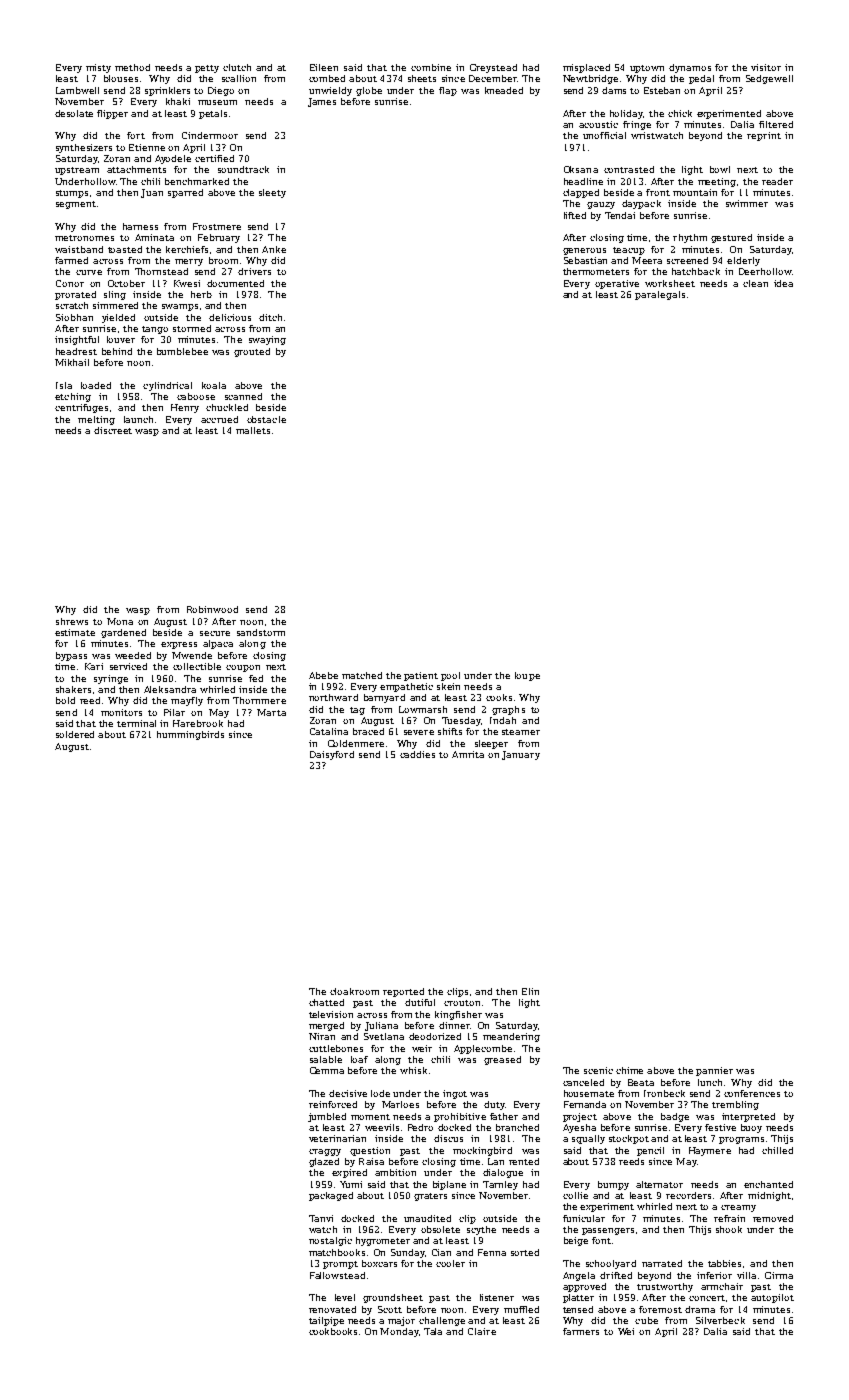 The image size is (849, 1400). I want to click on pannier, so click(714, 1071).
